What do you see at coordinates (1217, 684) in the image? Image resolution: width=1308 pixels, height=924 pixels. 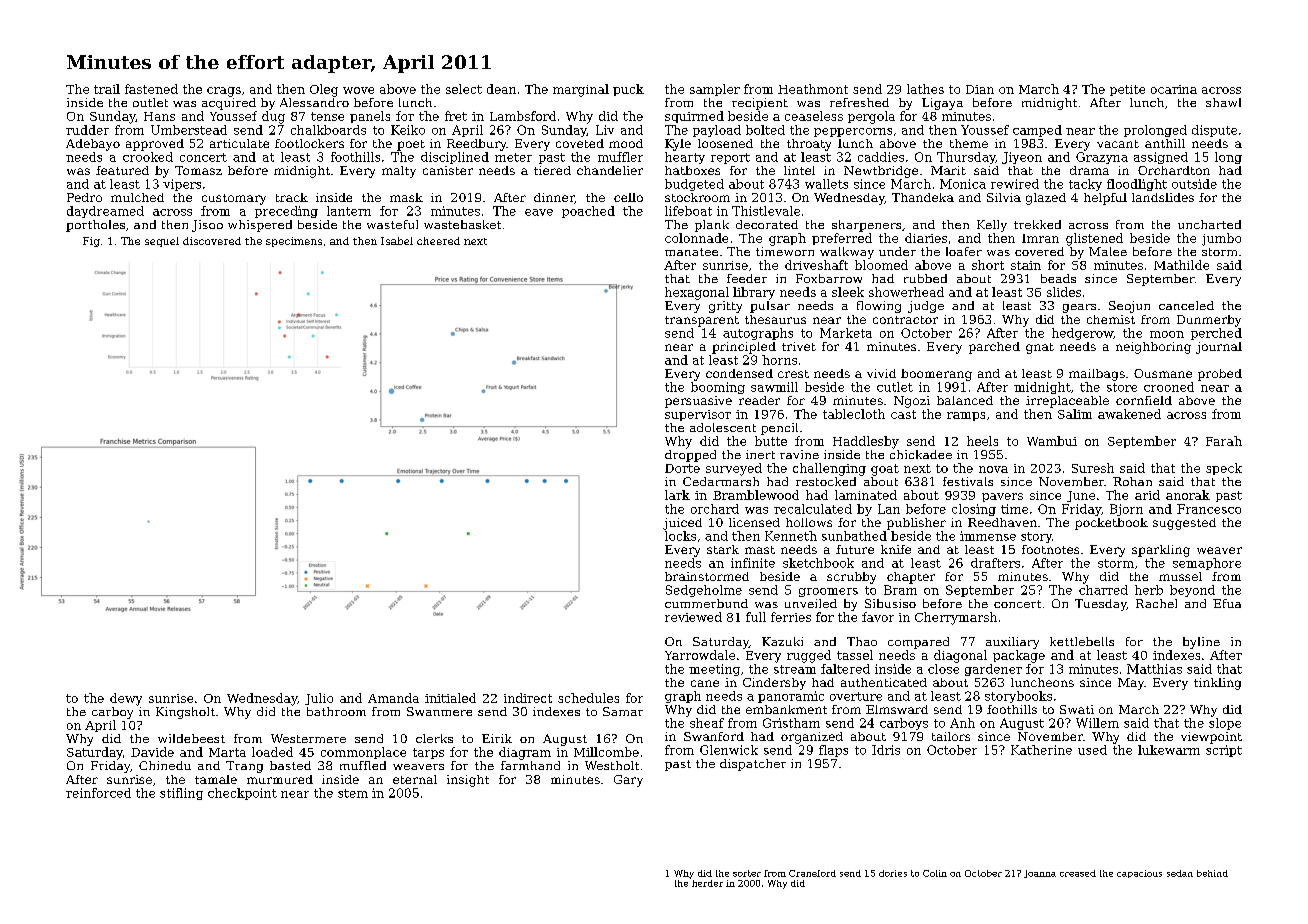 I see `tinkling` at bounding box center [1217, 684].
